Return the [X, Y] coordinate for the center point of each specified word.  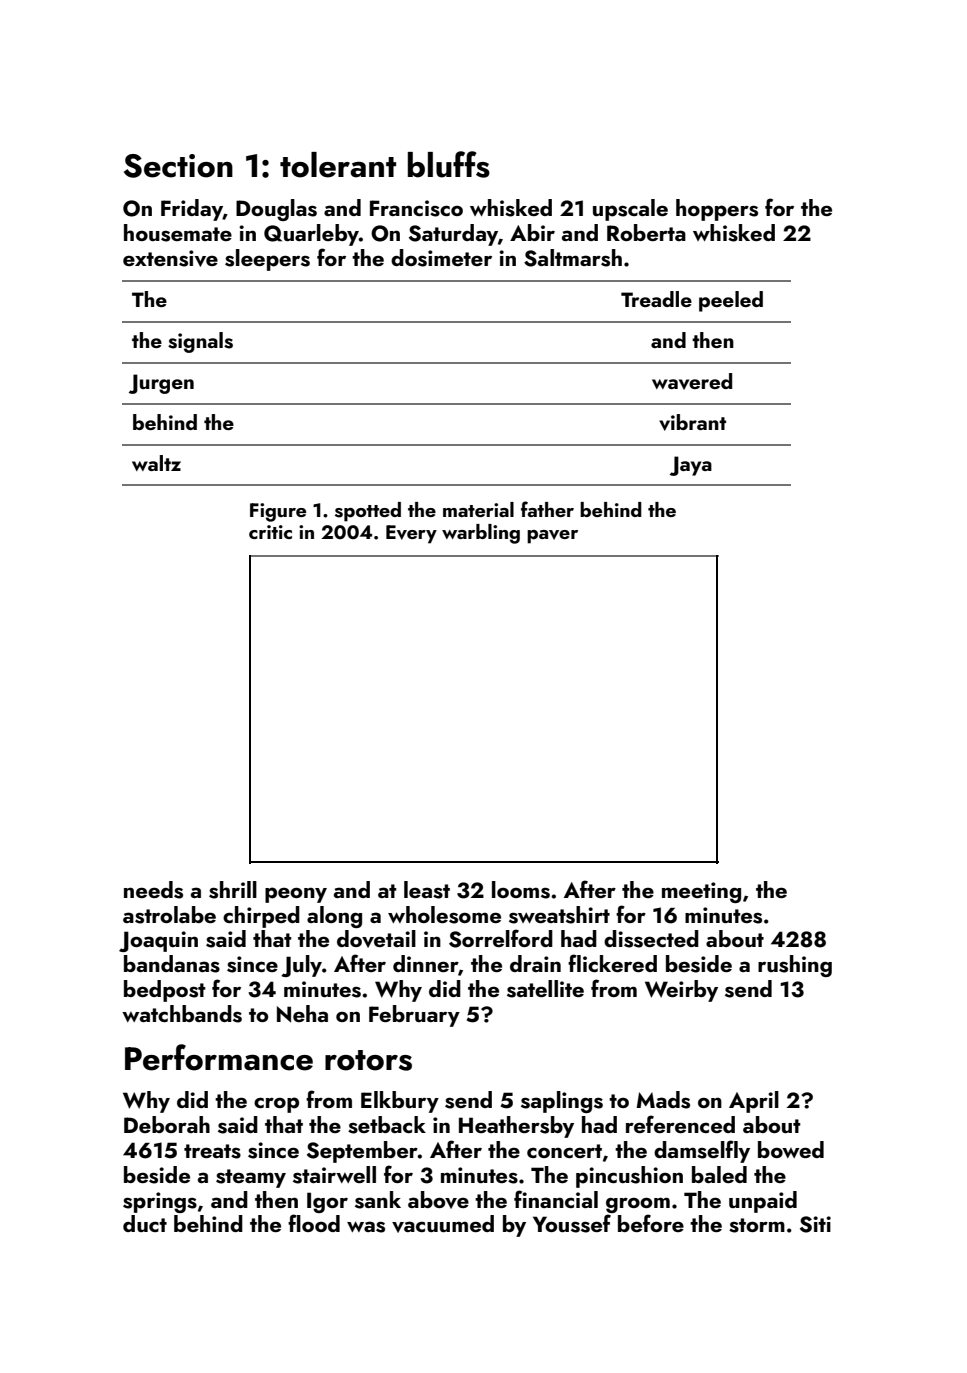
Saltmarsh [573, 258]
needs [153, 890]
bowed [791, 1149]
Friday [192, 210]
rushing [795, 966]
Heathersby [516, 1127]
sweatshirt [559, 915]
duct [145, 1223]
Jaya [691, 466]
